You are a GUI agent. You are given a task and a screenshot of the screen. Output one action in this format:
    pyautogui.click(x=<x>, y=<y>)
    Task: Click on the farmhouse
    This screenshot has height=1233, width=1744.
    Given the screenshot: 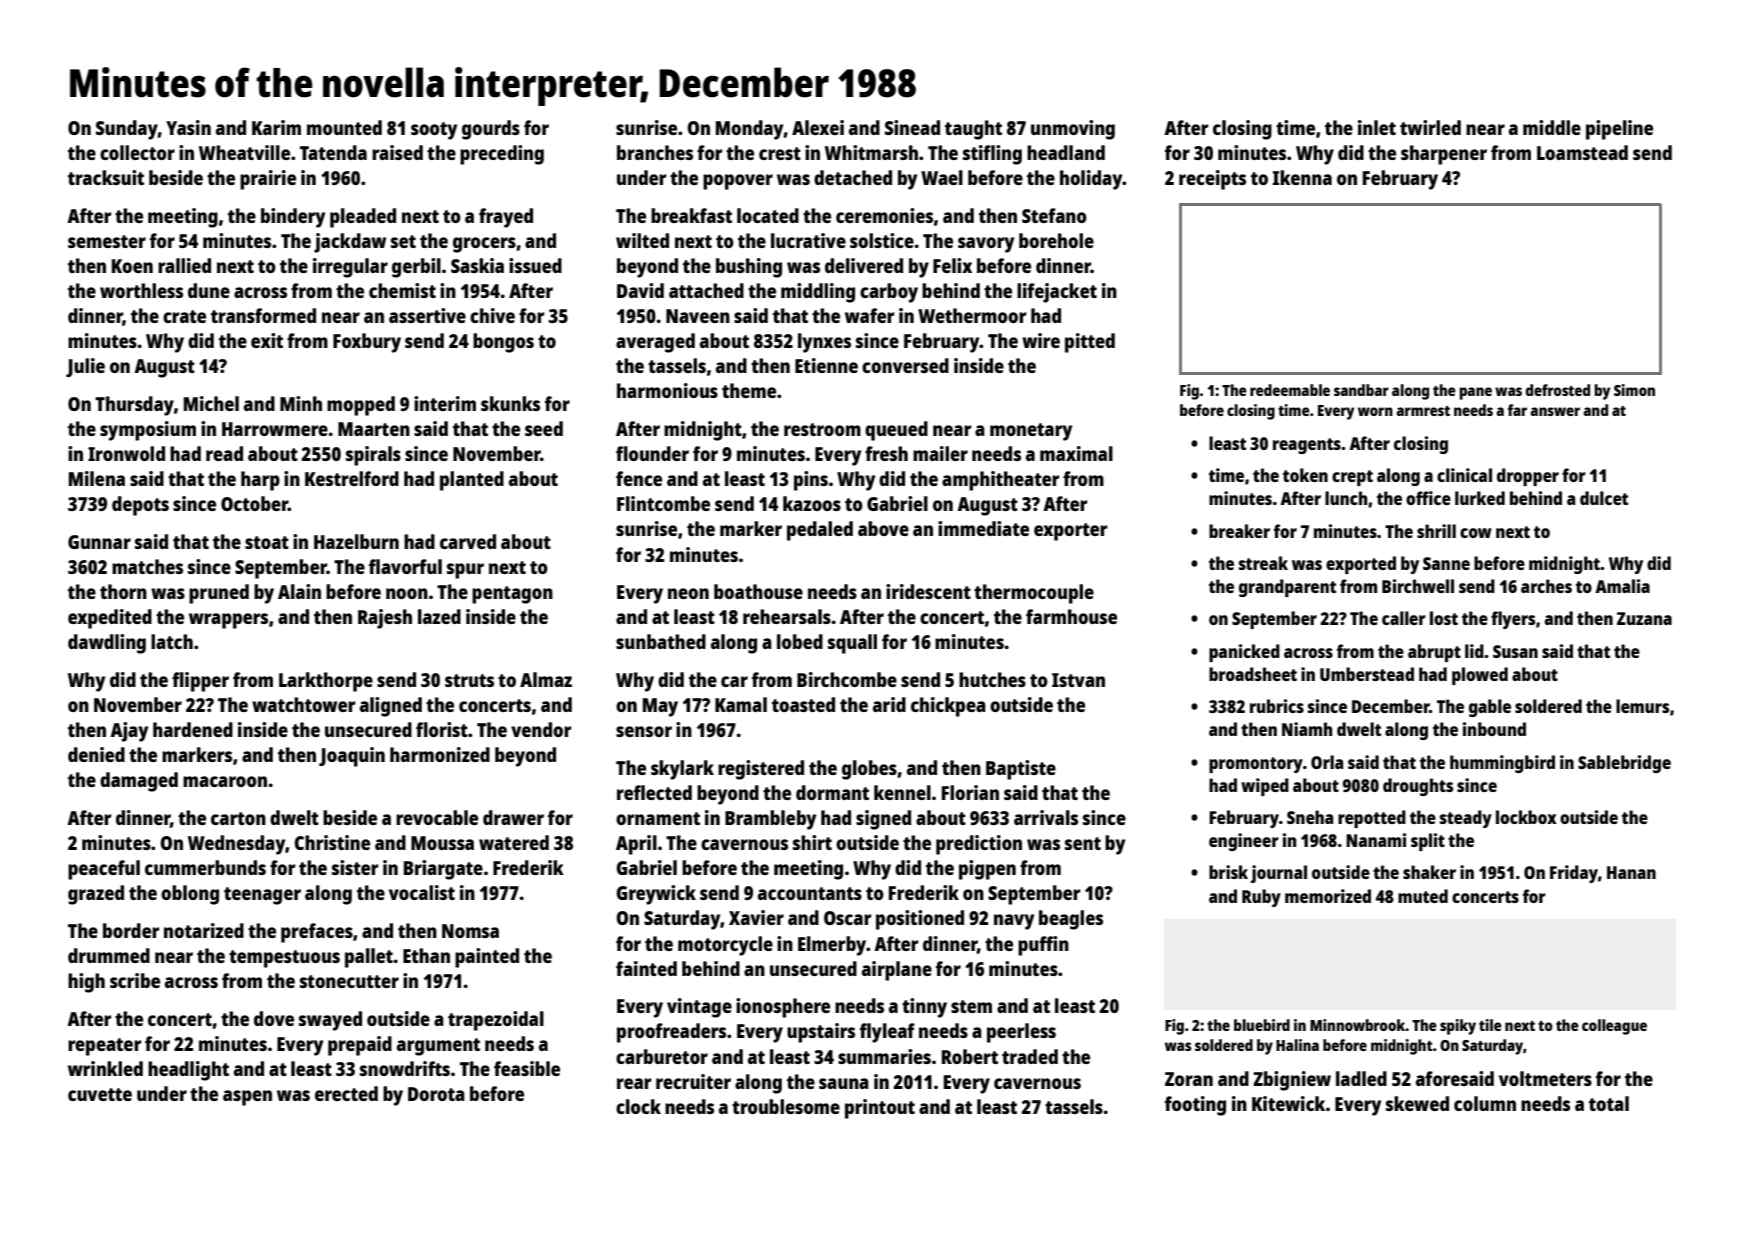 What is the action you would take?
    pyautogui.click(x=1071, y=616)
